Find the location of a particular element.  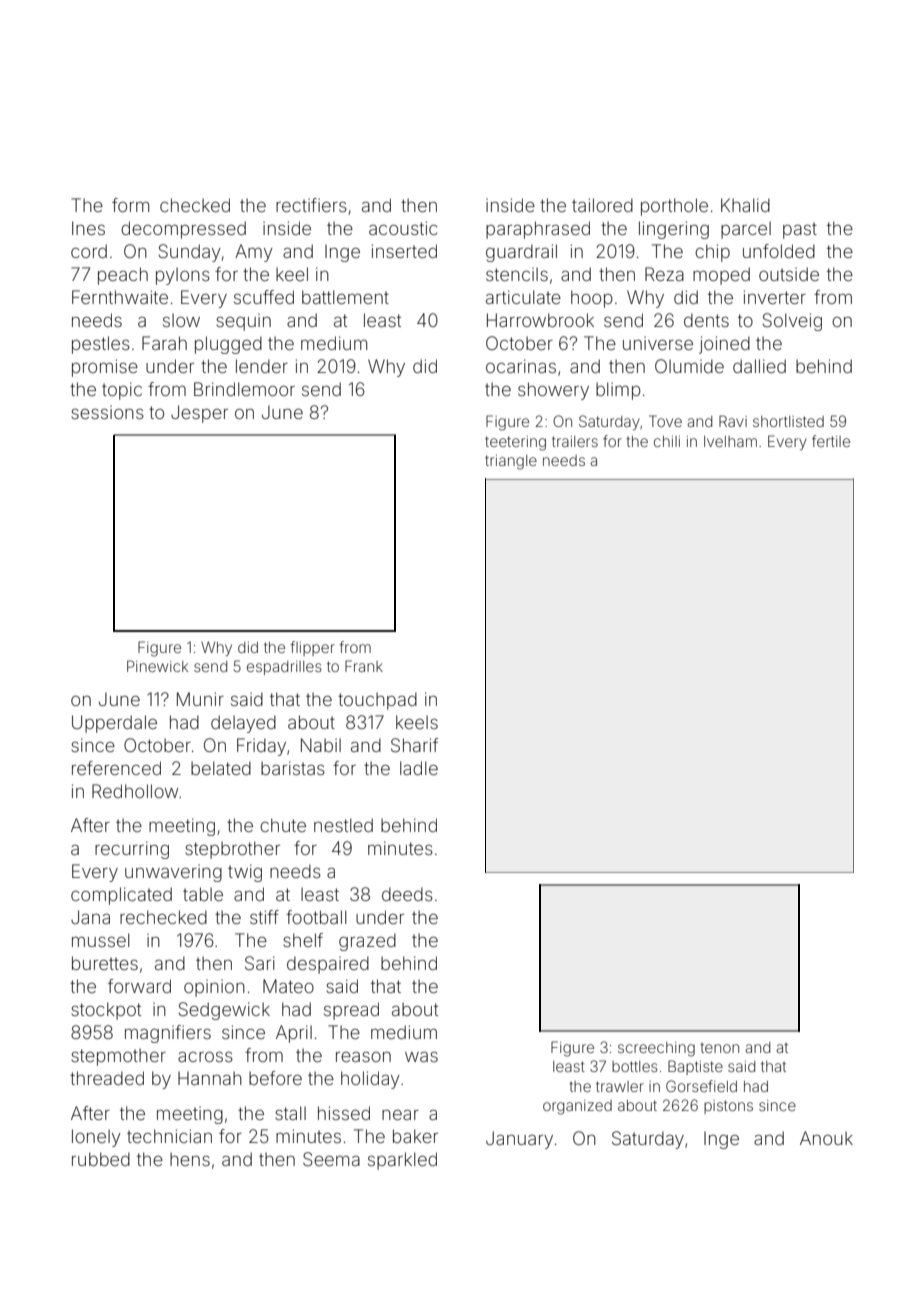

baristas is located at coordinates (293, 768).
